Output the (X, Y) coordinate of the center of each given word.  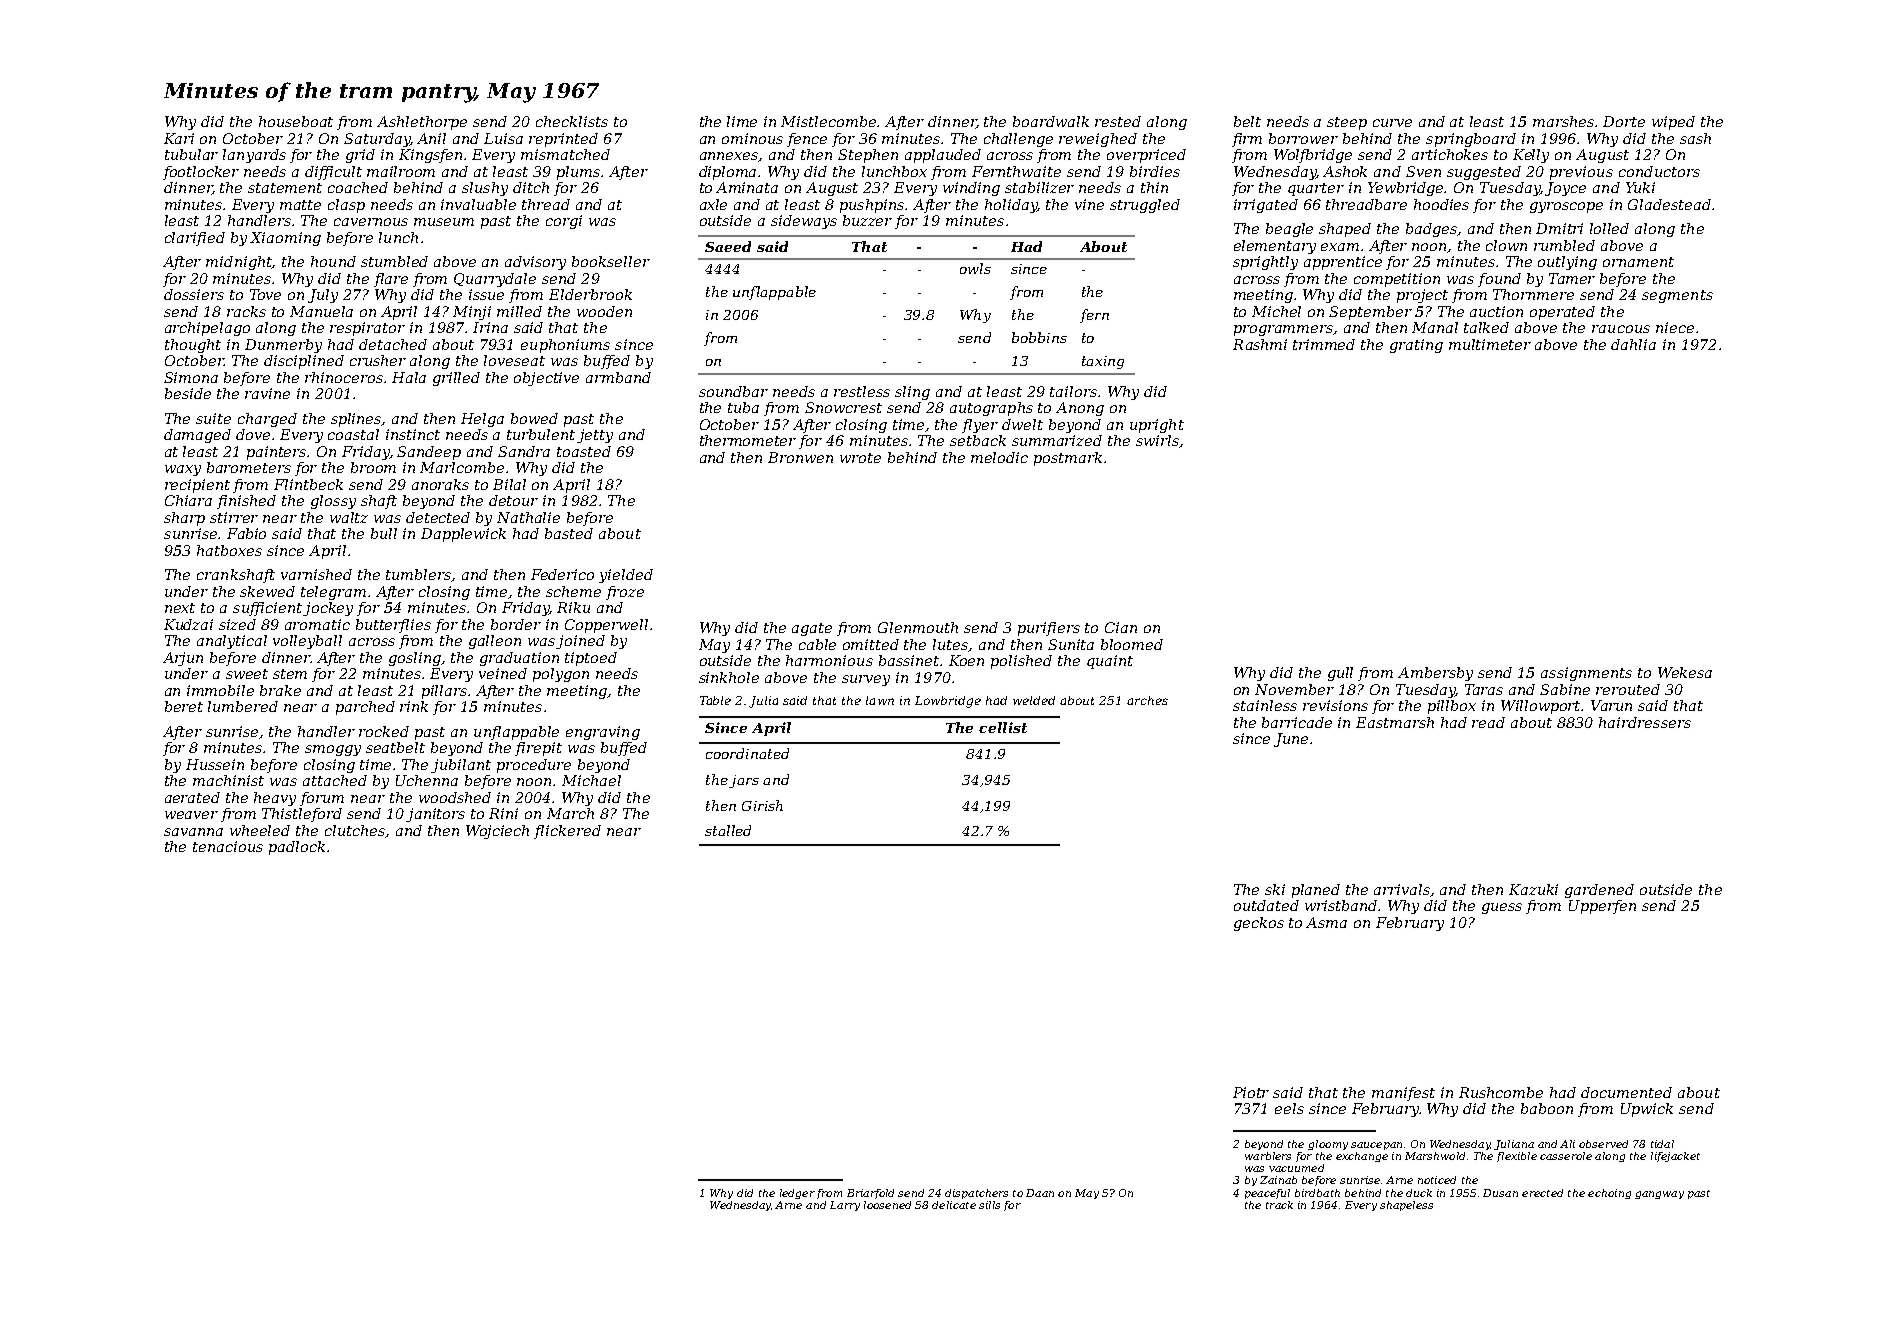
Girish (762, 805)
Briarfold (870, 1194)
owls (975, 268)
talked (1486, 327)
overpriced (1146, 156)
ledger (797, 1194)
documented (1626, 1092)
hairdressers (1645, 722)
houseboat (296, 121)
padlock (297, 848)
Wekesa (1685, 672)
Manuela (321, 311)
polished (1021, 662)
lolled (1609, 228)
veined (503, 673)
